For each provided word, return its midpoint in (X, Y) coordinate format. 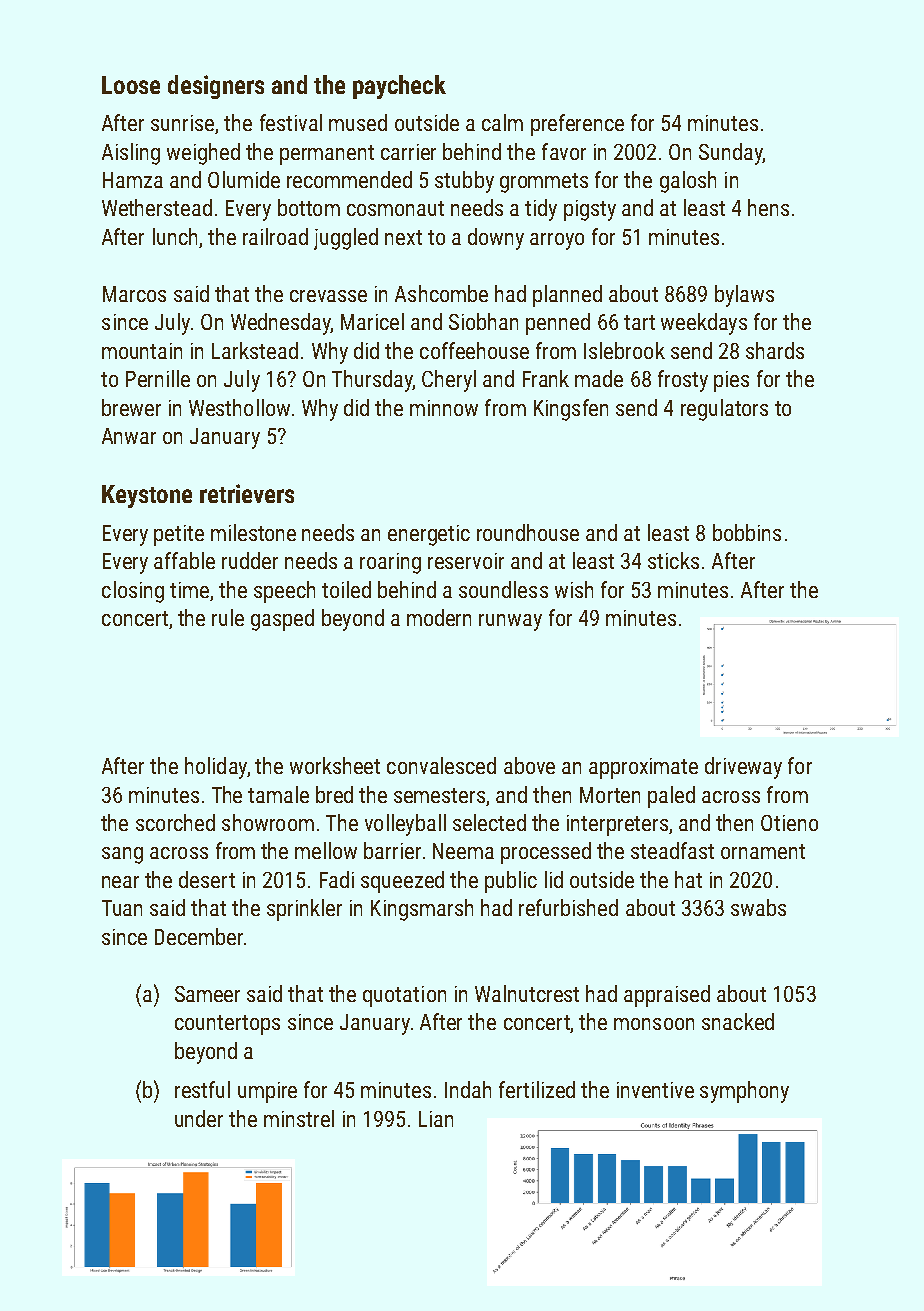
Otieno (789, 823)
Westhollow (239, 407)
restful (202, 1089)
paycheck (399, 87)
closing (133, 592)
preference (577, 125)
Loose (131, 85)
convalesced (441, 765)
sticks (673, 560)
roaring (390, 563)
